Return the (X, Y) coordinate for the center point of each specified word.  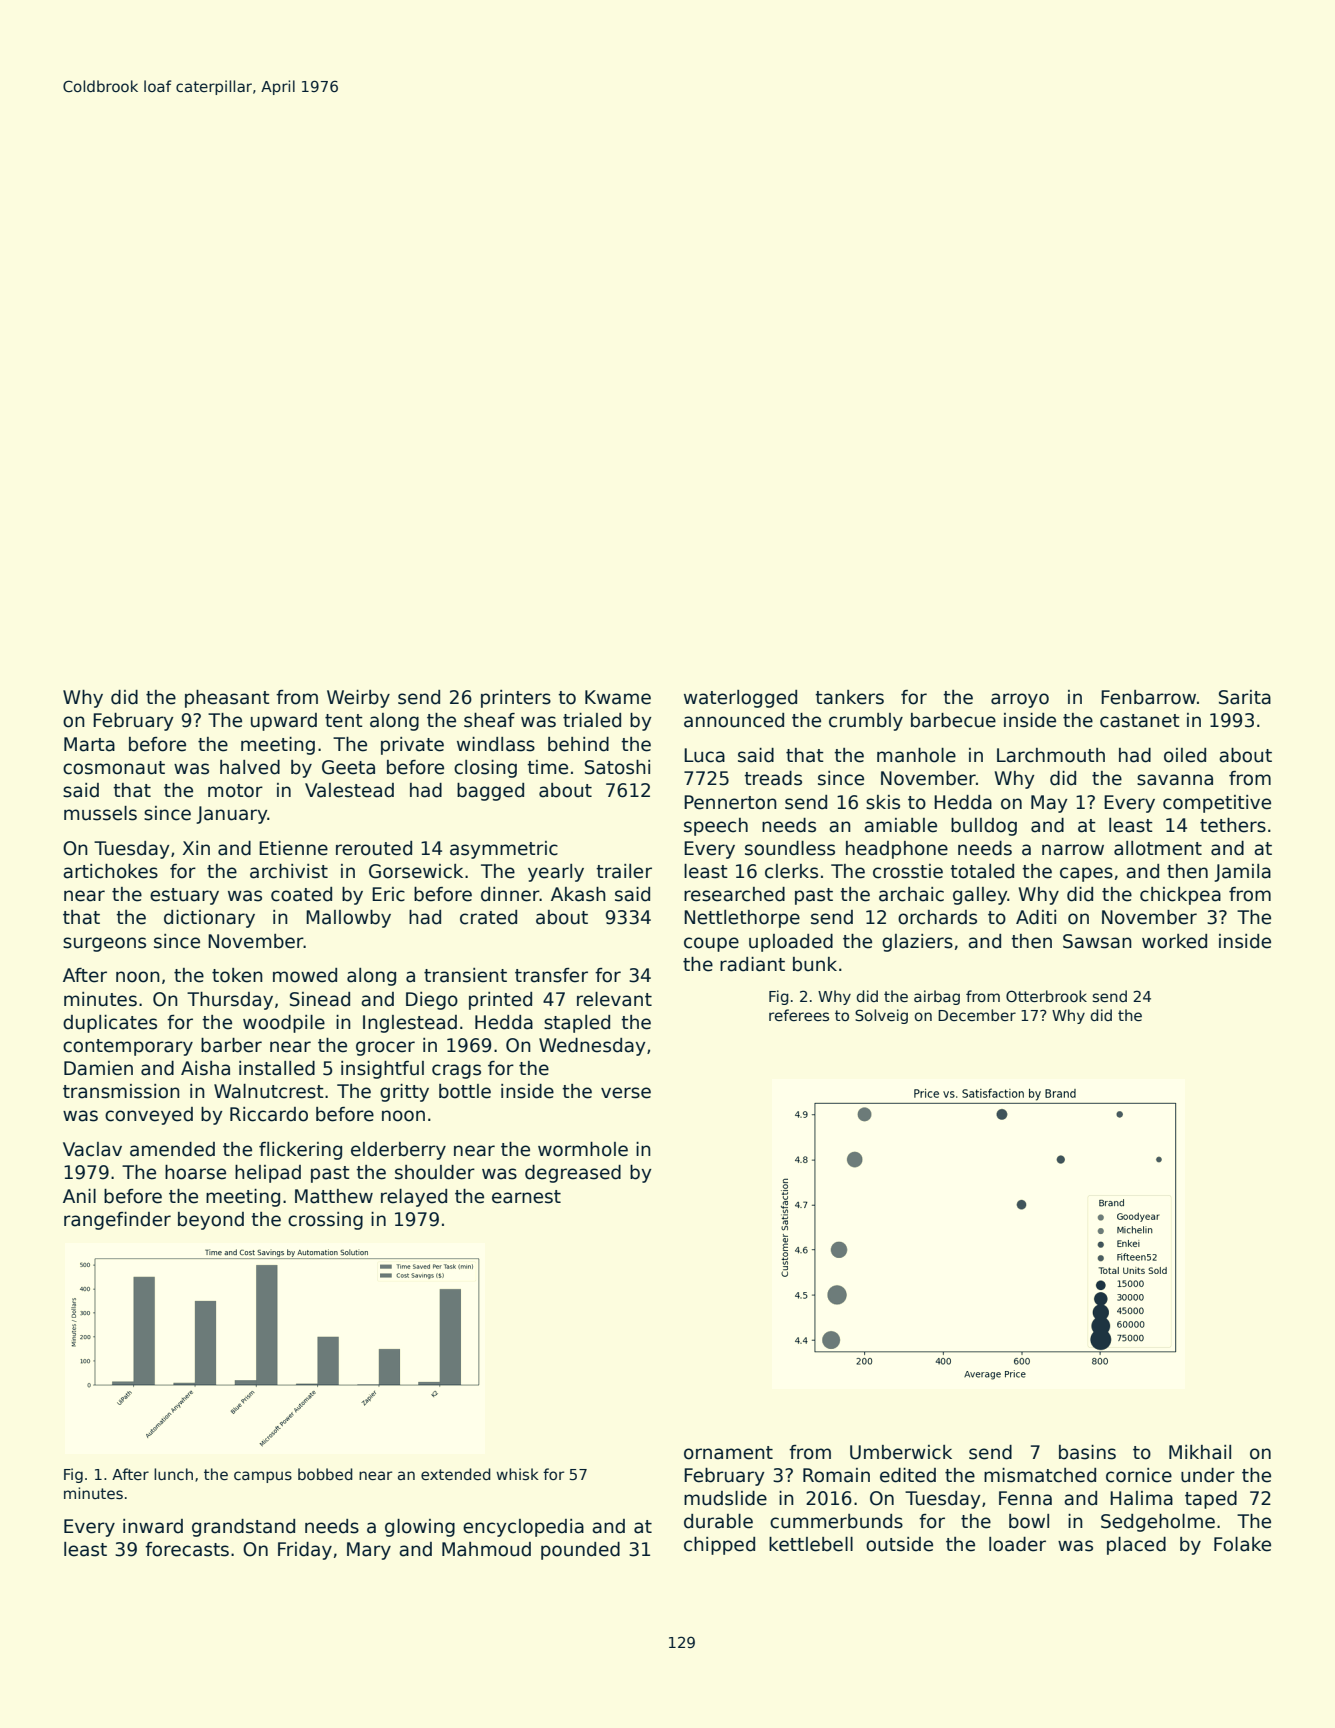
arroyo (1020, 700)
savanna (1175, 780)
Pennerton (730, 802)
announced (734, 720)
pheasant (227, 699)
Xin (196, 848)
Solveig (881, 1016)
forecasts (187, 1549)
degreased (573, 1174)
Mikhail (1200, 1452)
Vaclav (92, 1149)
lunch (173, 1474)
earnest (526, 1197)
